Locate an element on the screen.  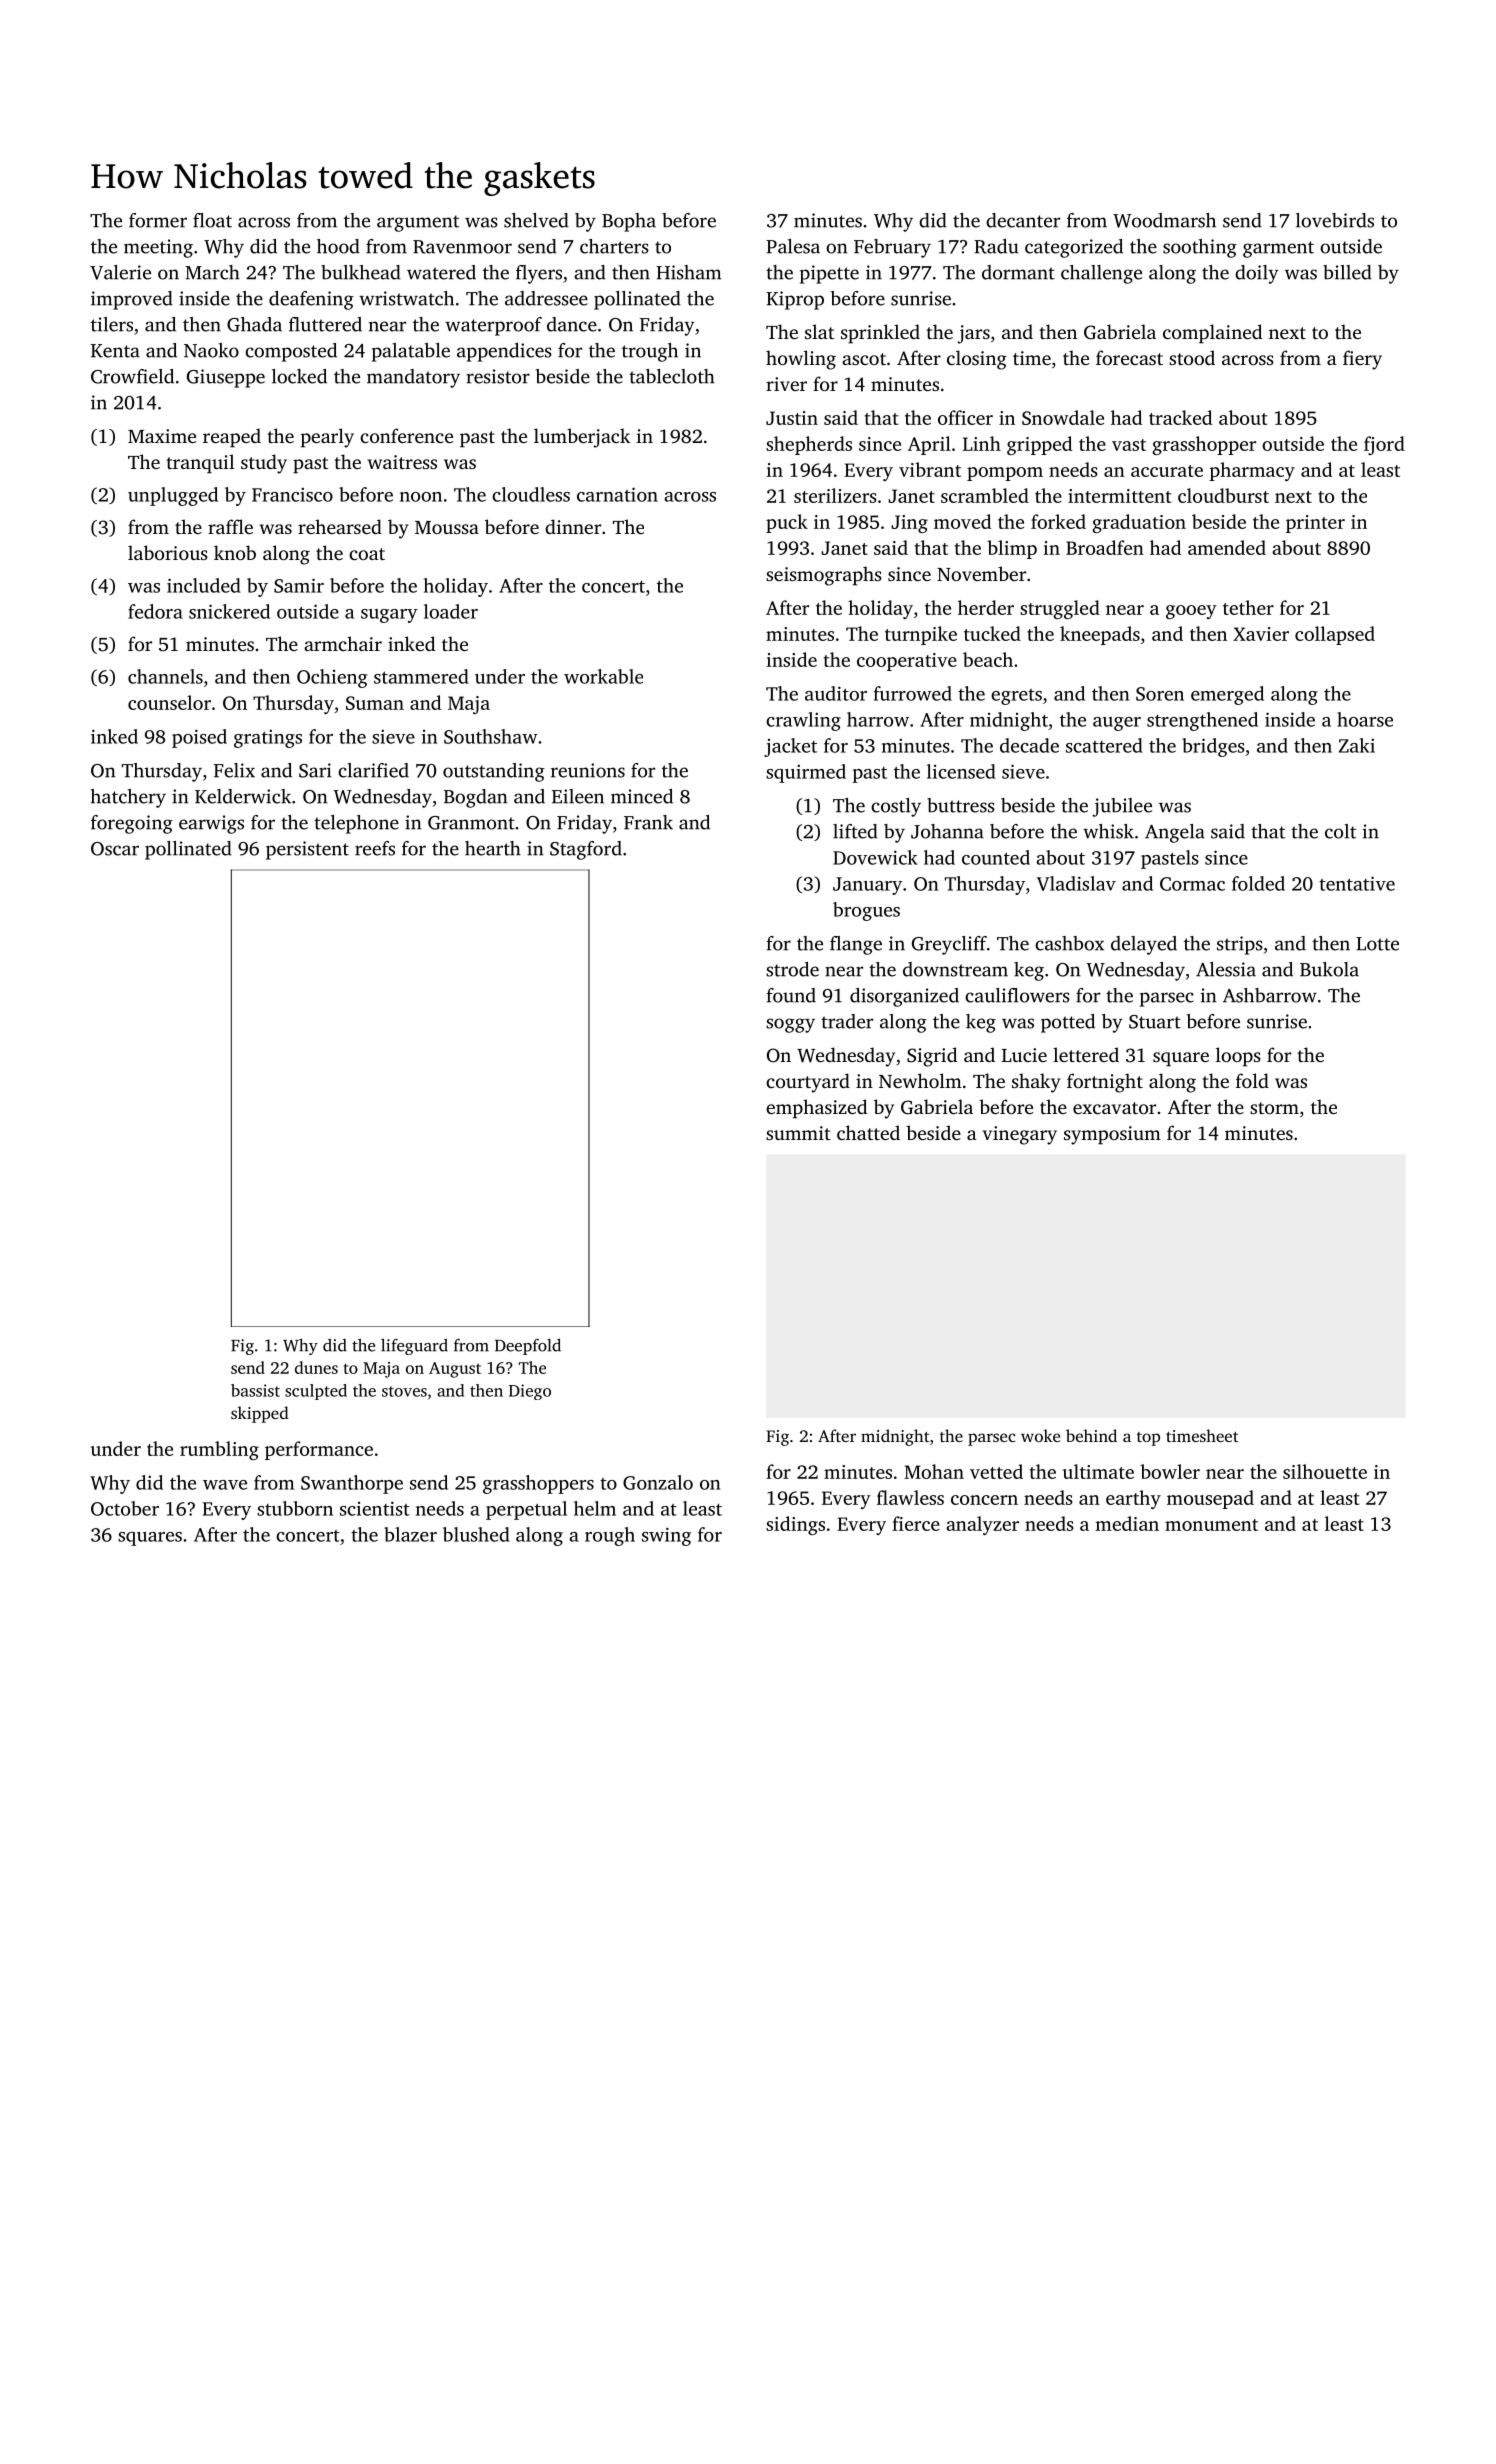
dance is located at coordinates (572, 324).
